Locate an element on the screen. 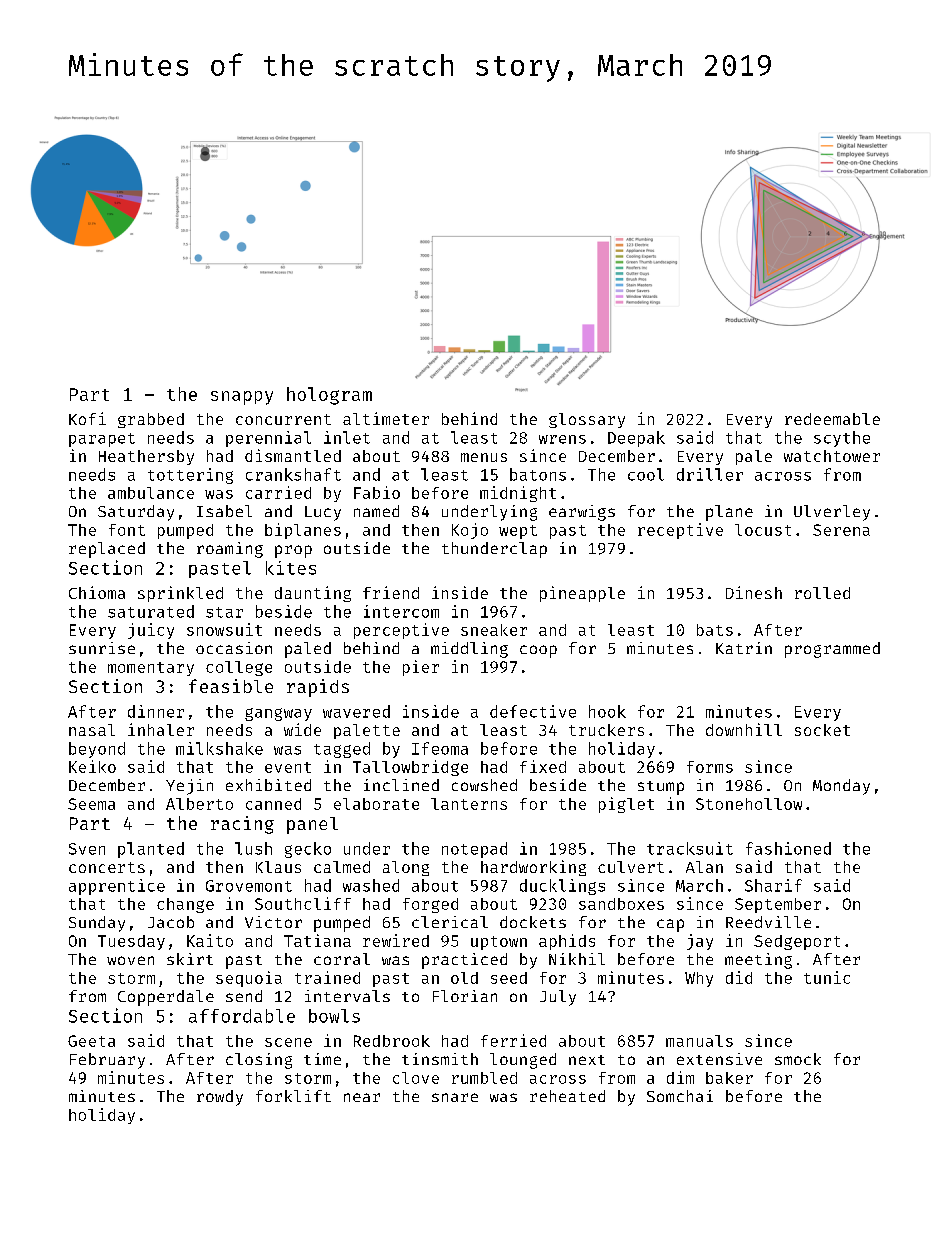  forklift is located at coordinates (293, 1096).
